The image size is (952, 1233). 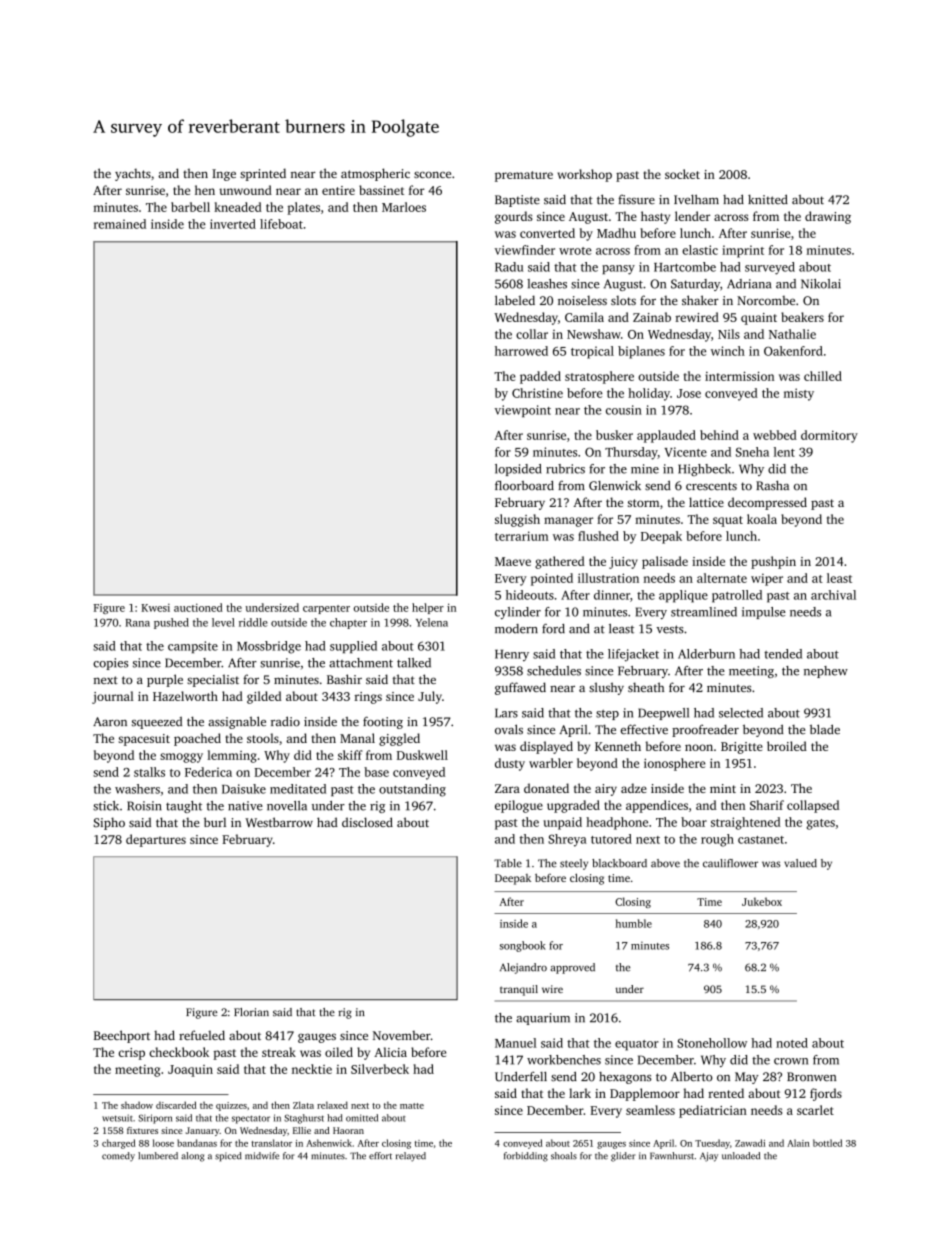 What do you see at coordinates (768, 199) in the screenshot?
I see `knitted` at bounding box center [768, 199].
